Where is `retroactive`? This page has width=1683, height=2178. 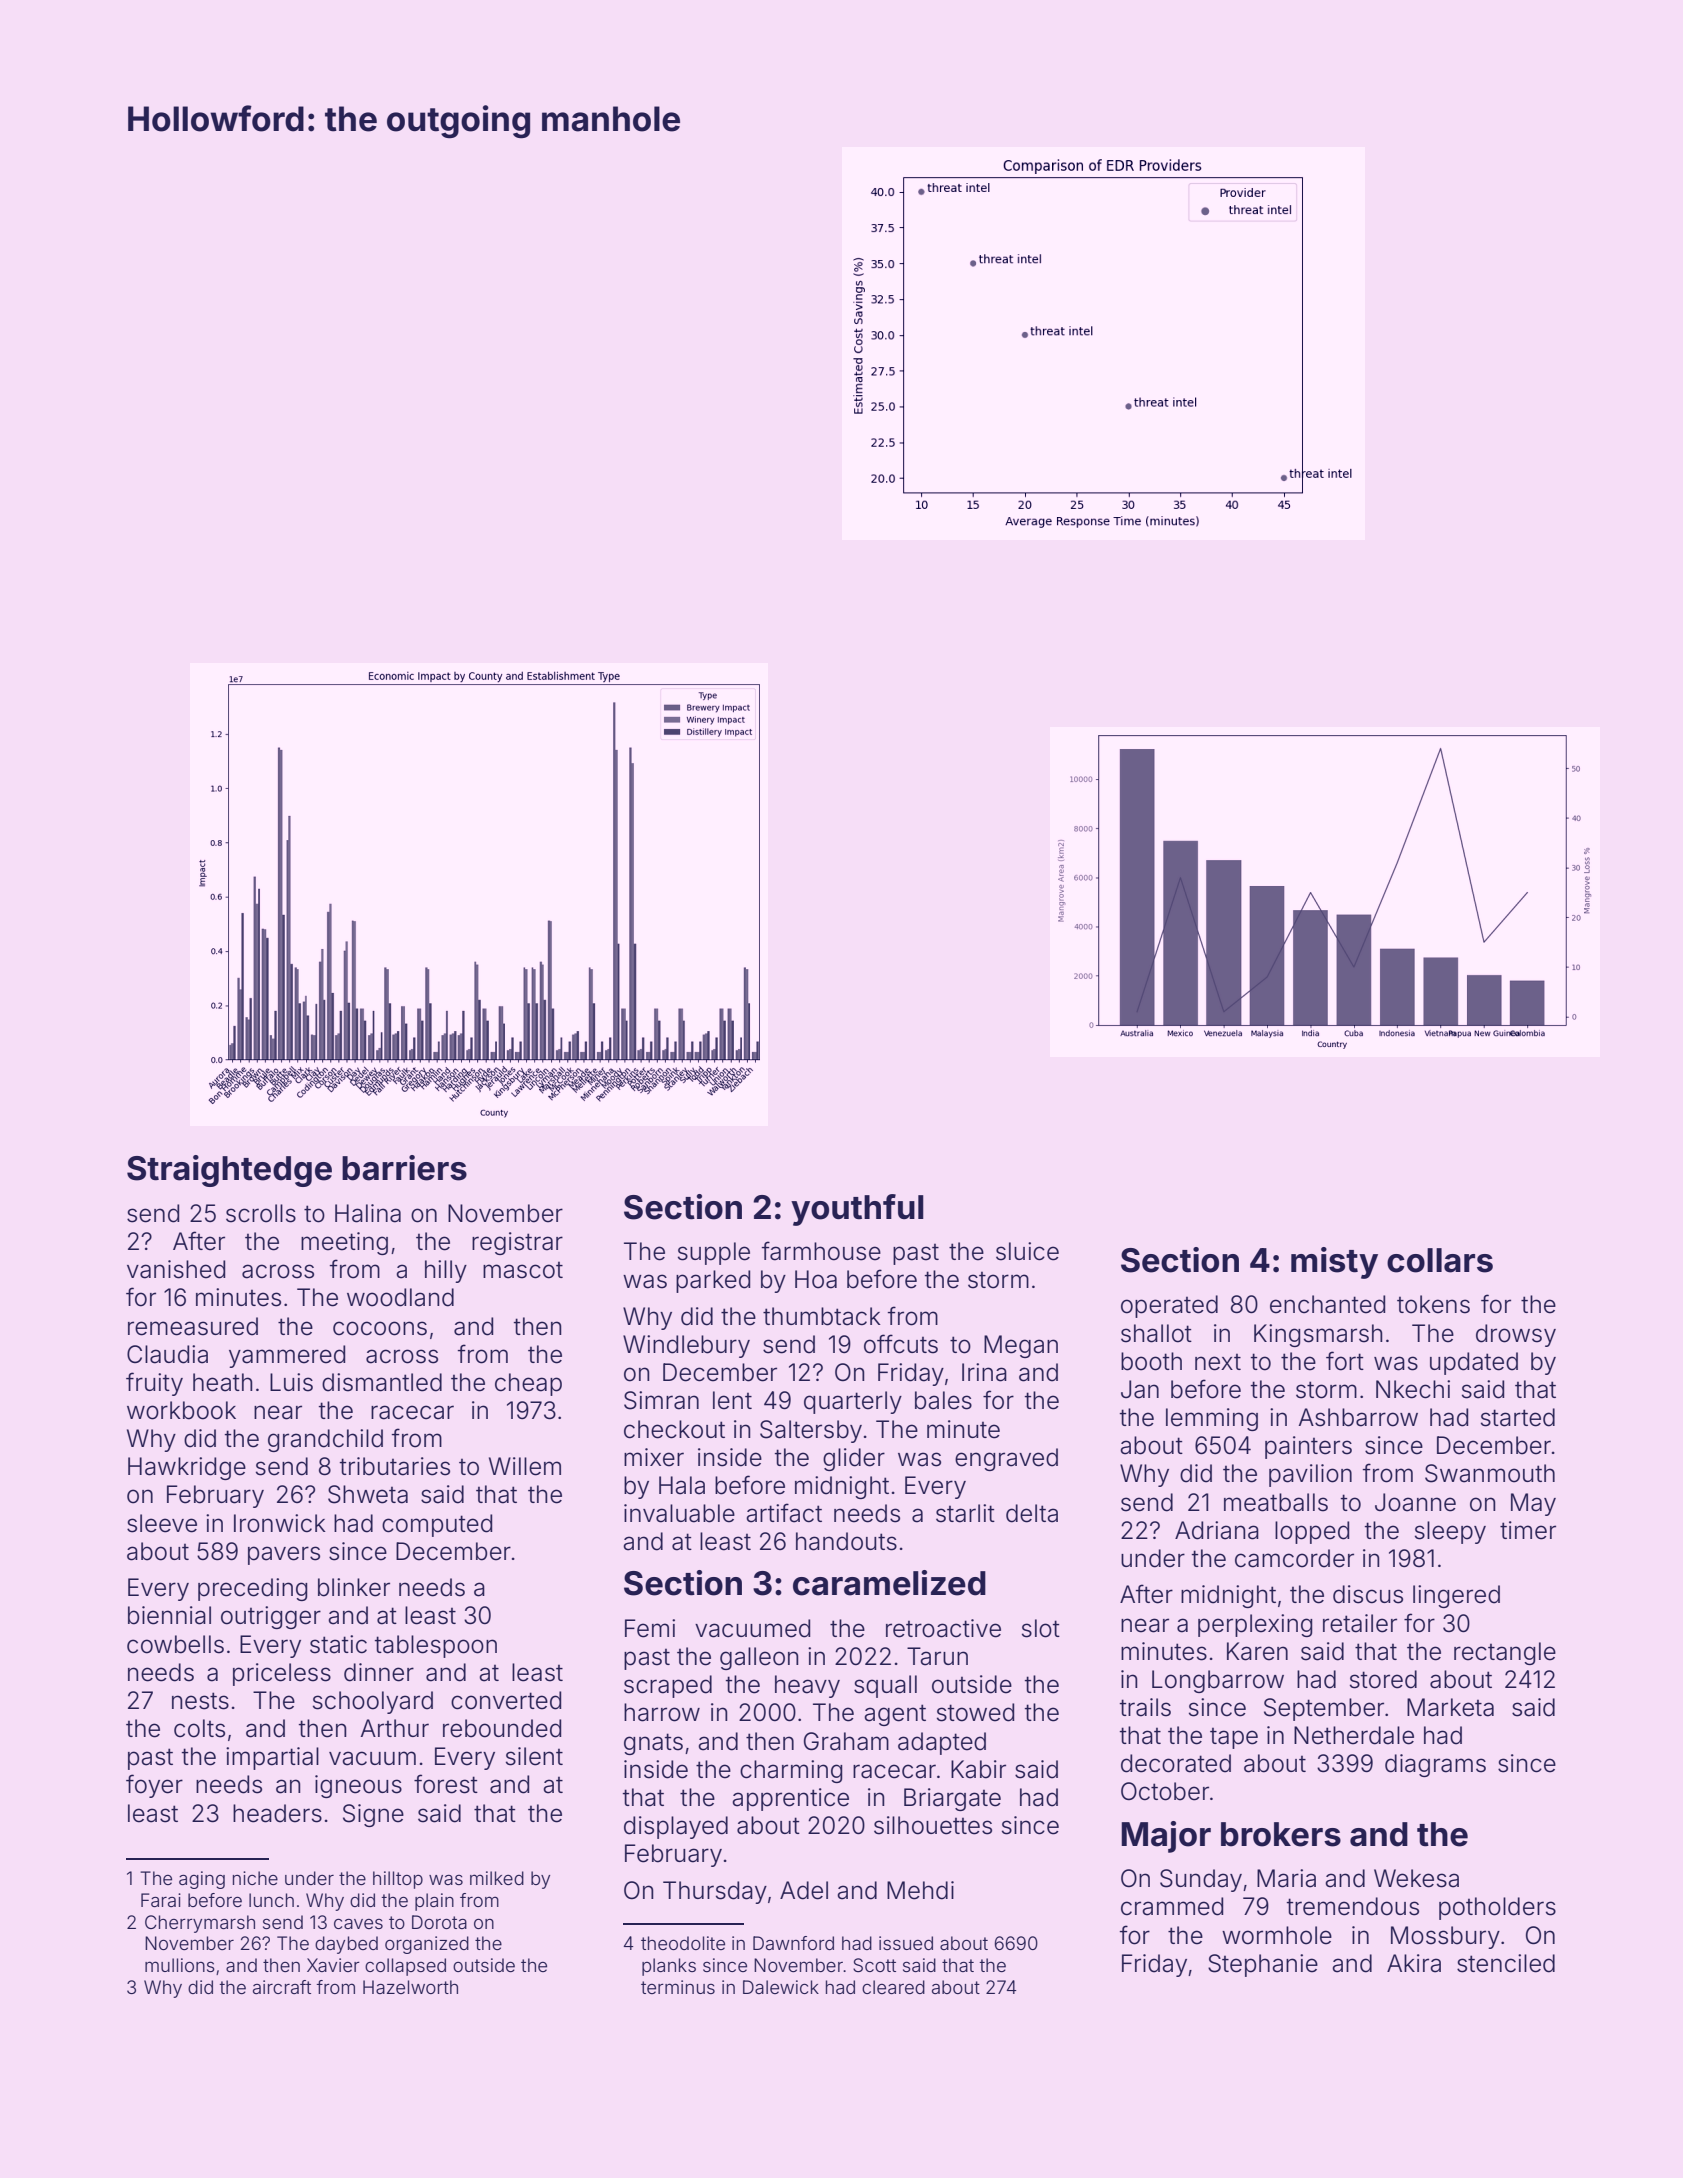
retroactive is located at coordinates (943, 1628).
